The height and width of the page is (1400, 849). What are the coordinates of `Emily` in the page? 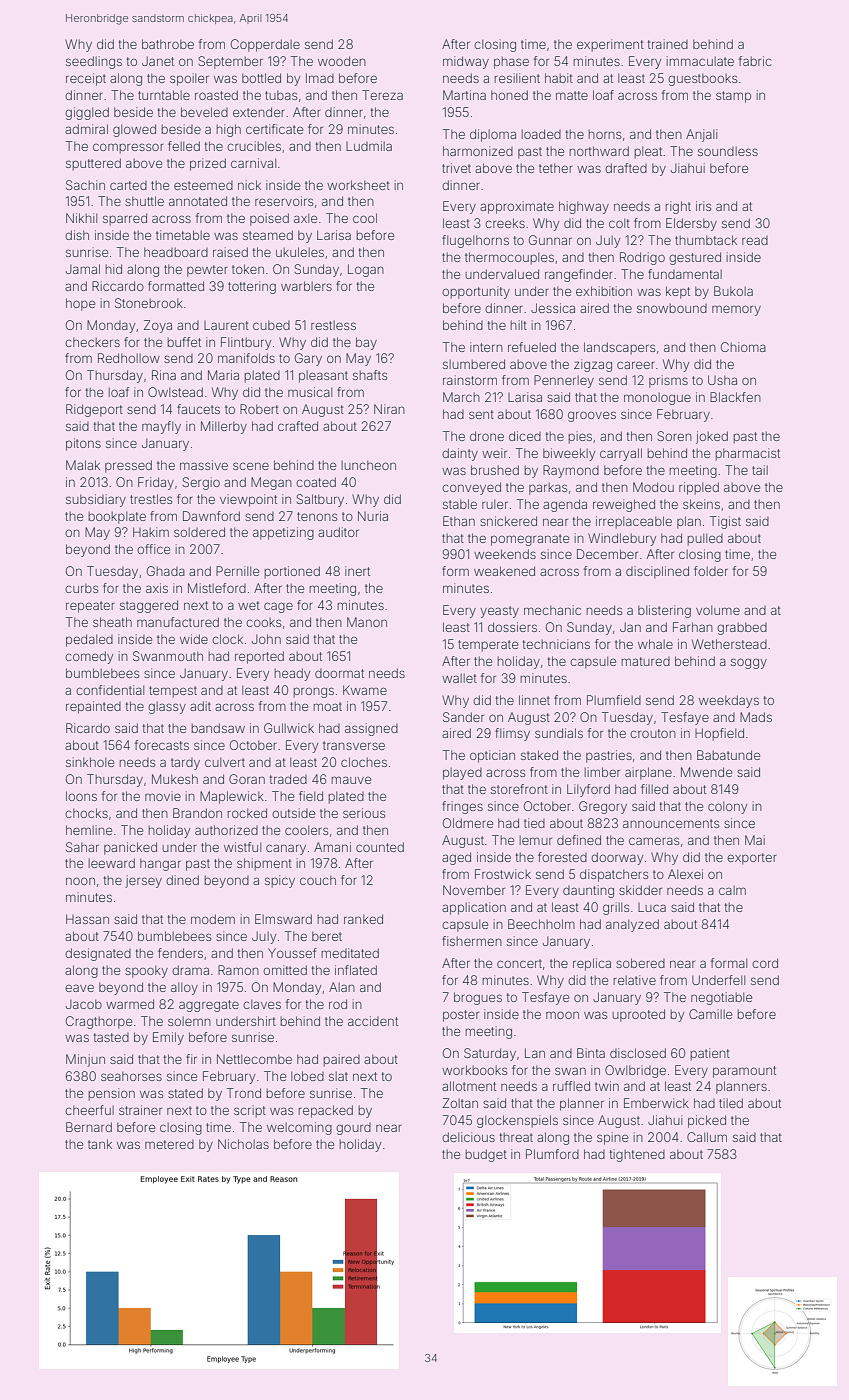 It's located at (168, 1038).
